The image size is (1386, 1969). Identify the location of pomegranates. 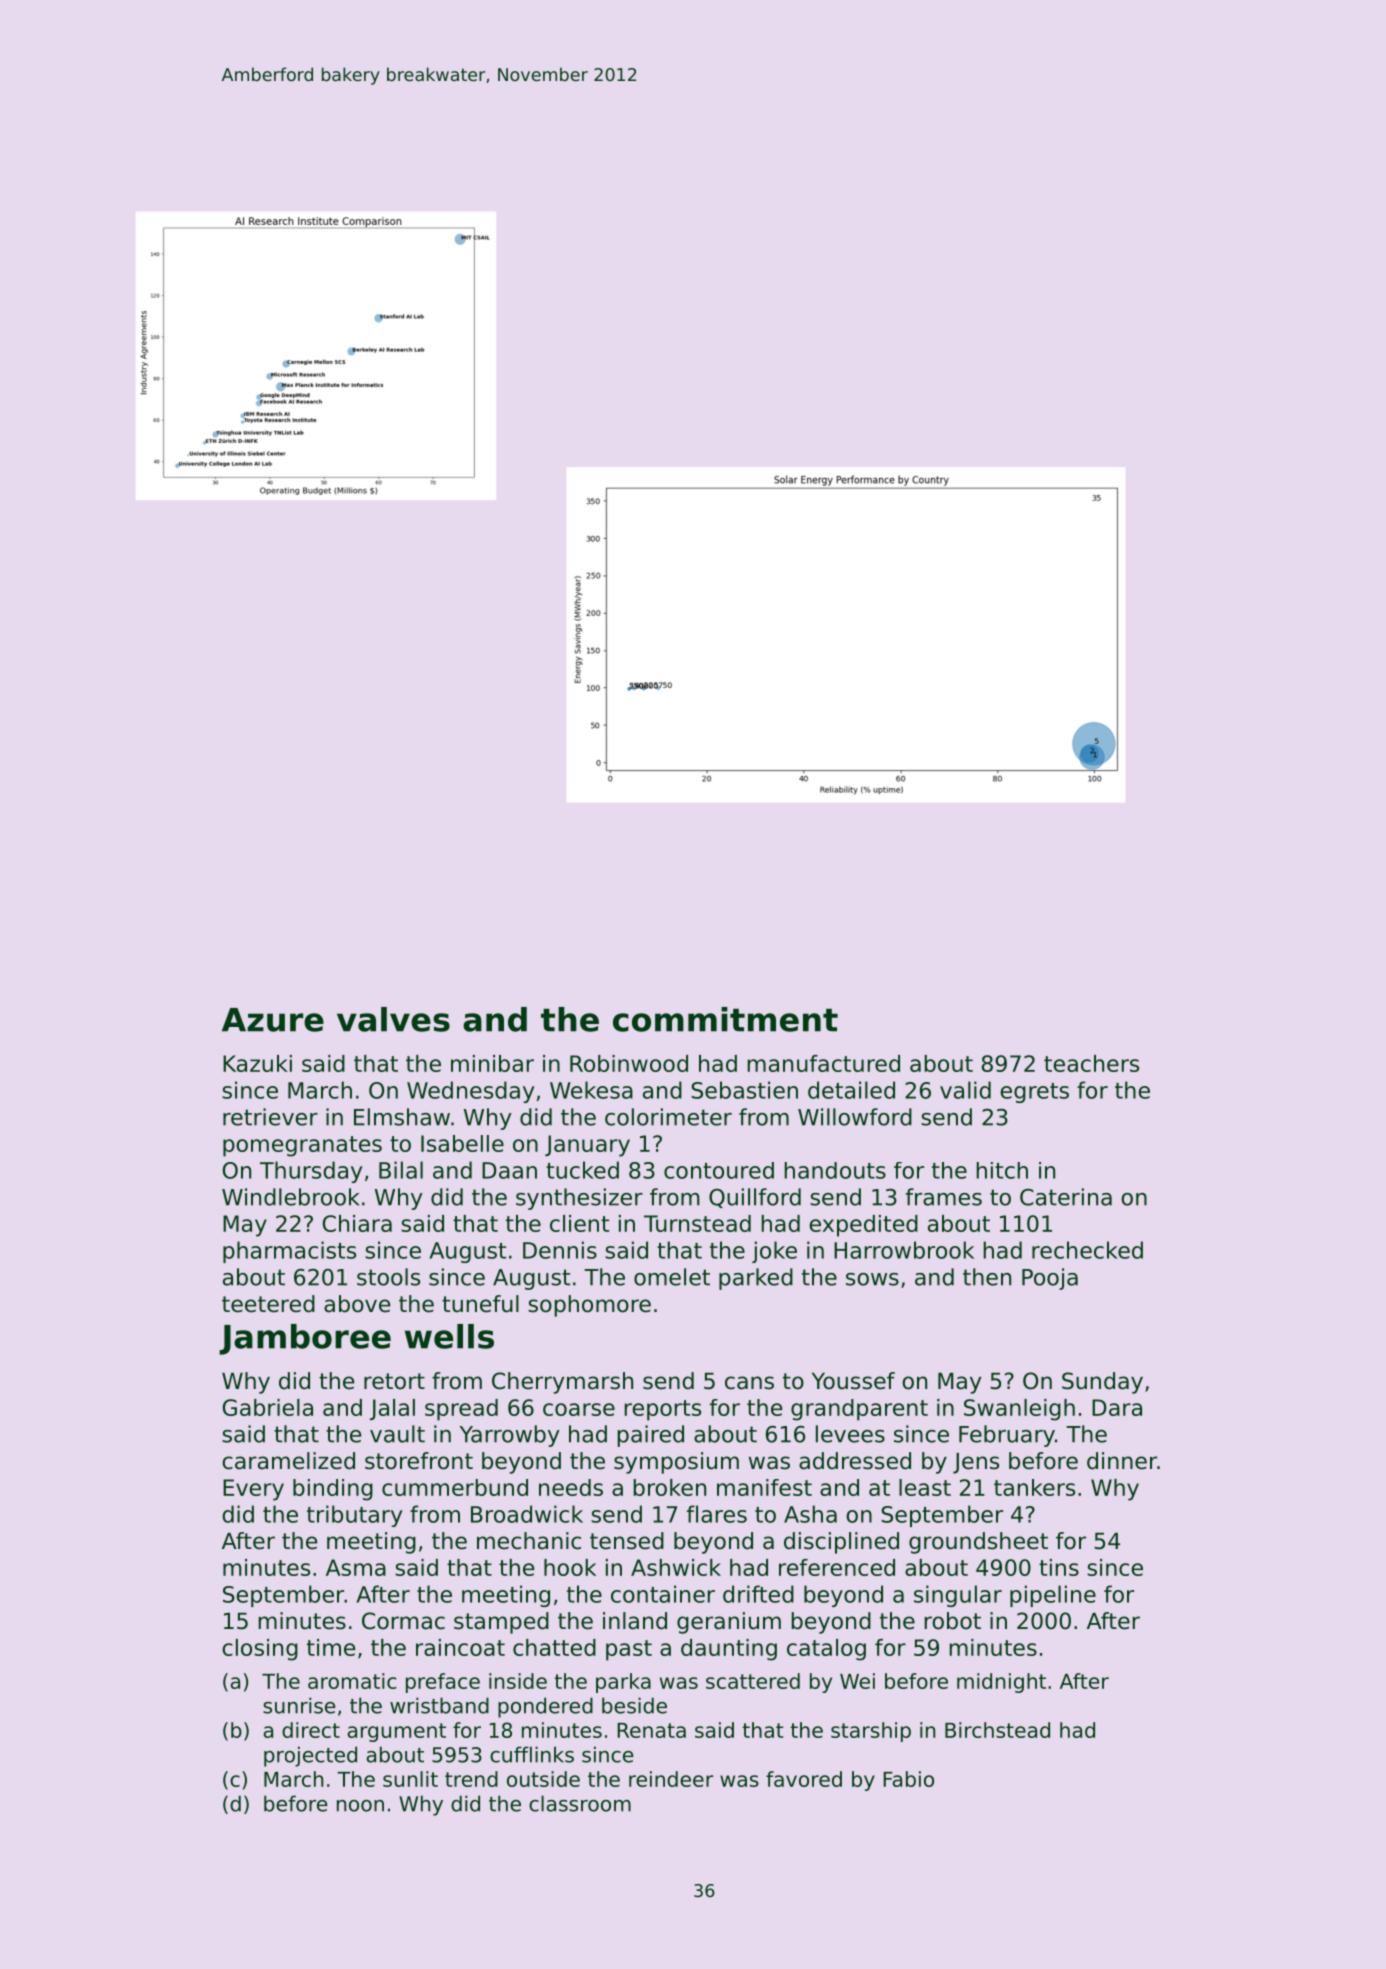
(302, 1146).
